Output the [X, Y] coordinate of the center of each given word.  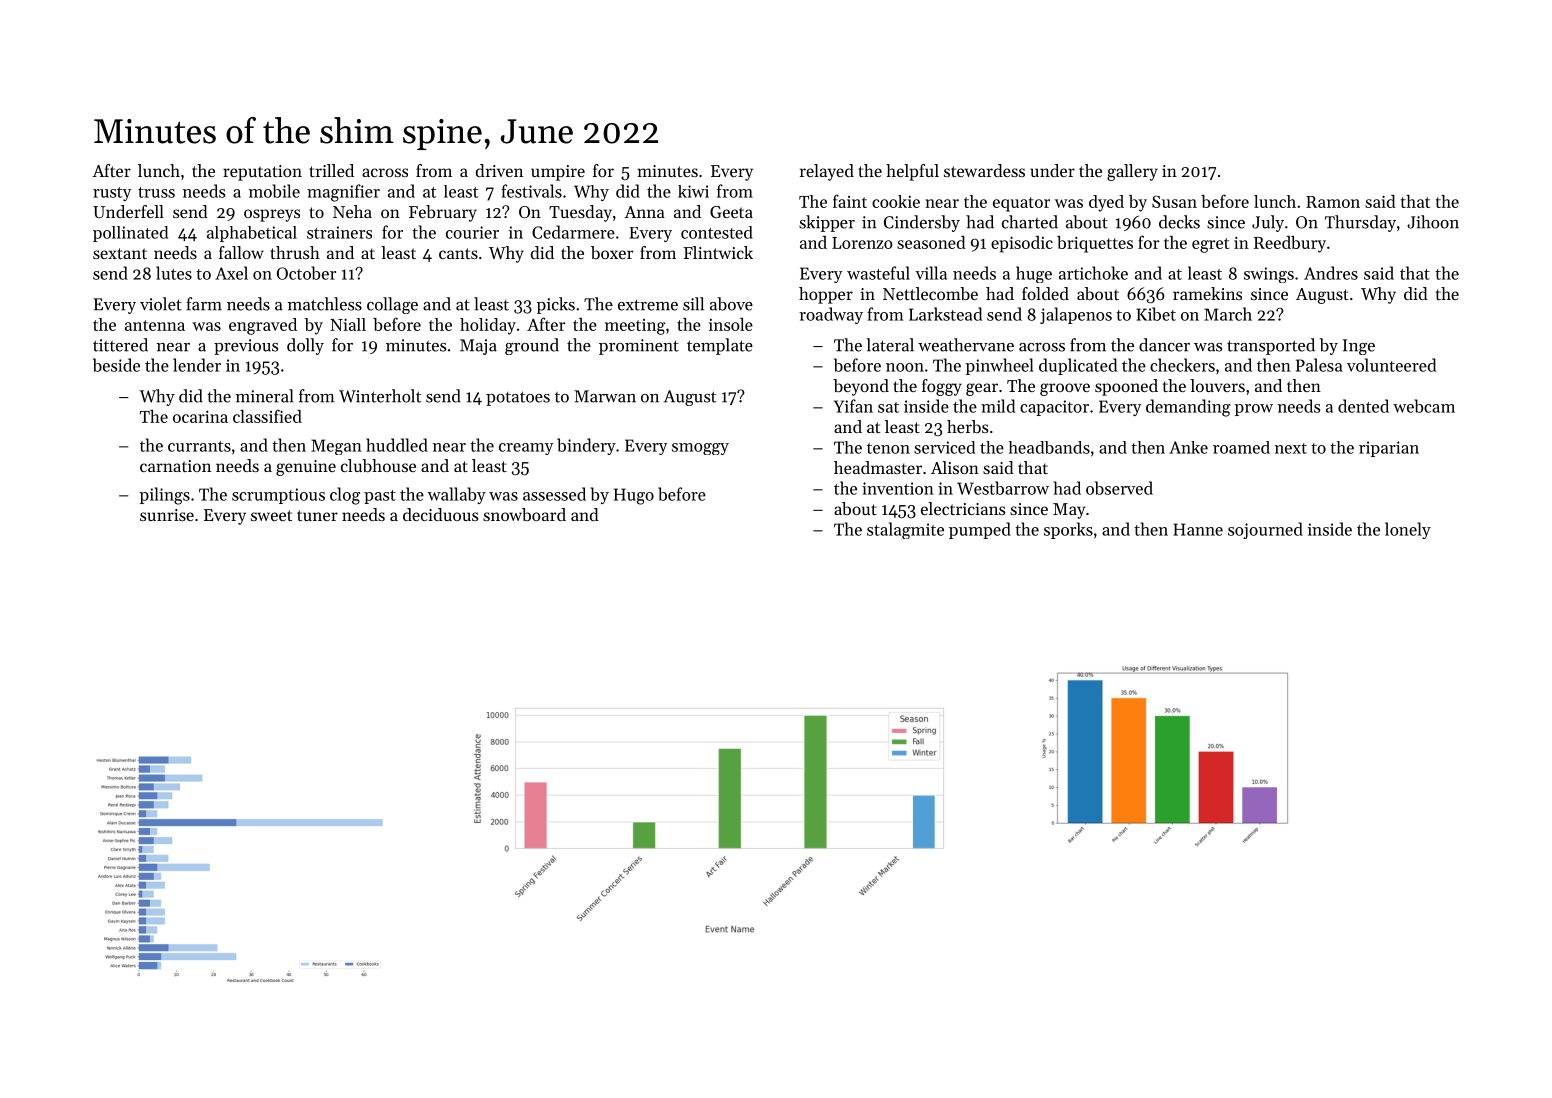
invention [898, 488]
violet [161, 304]
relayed [827, 172]
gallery [1132, 172]
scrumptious [278, 496]
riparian [1389, 449]
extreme [648, 305]
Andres [1331, 273]
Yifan [853, 406]
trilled [331, 170]
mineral [265, 396]
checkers [1182, 365]
